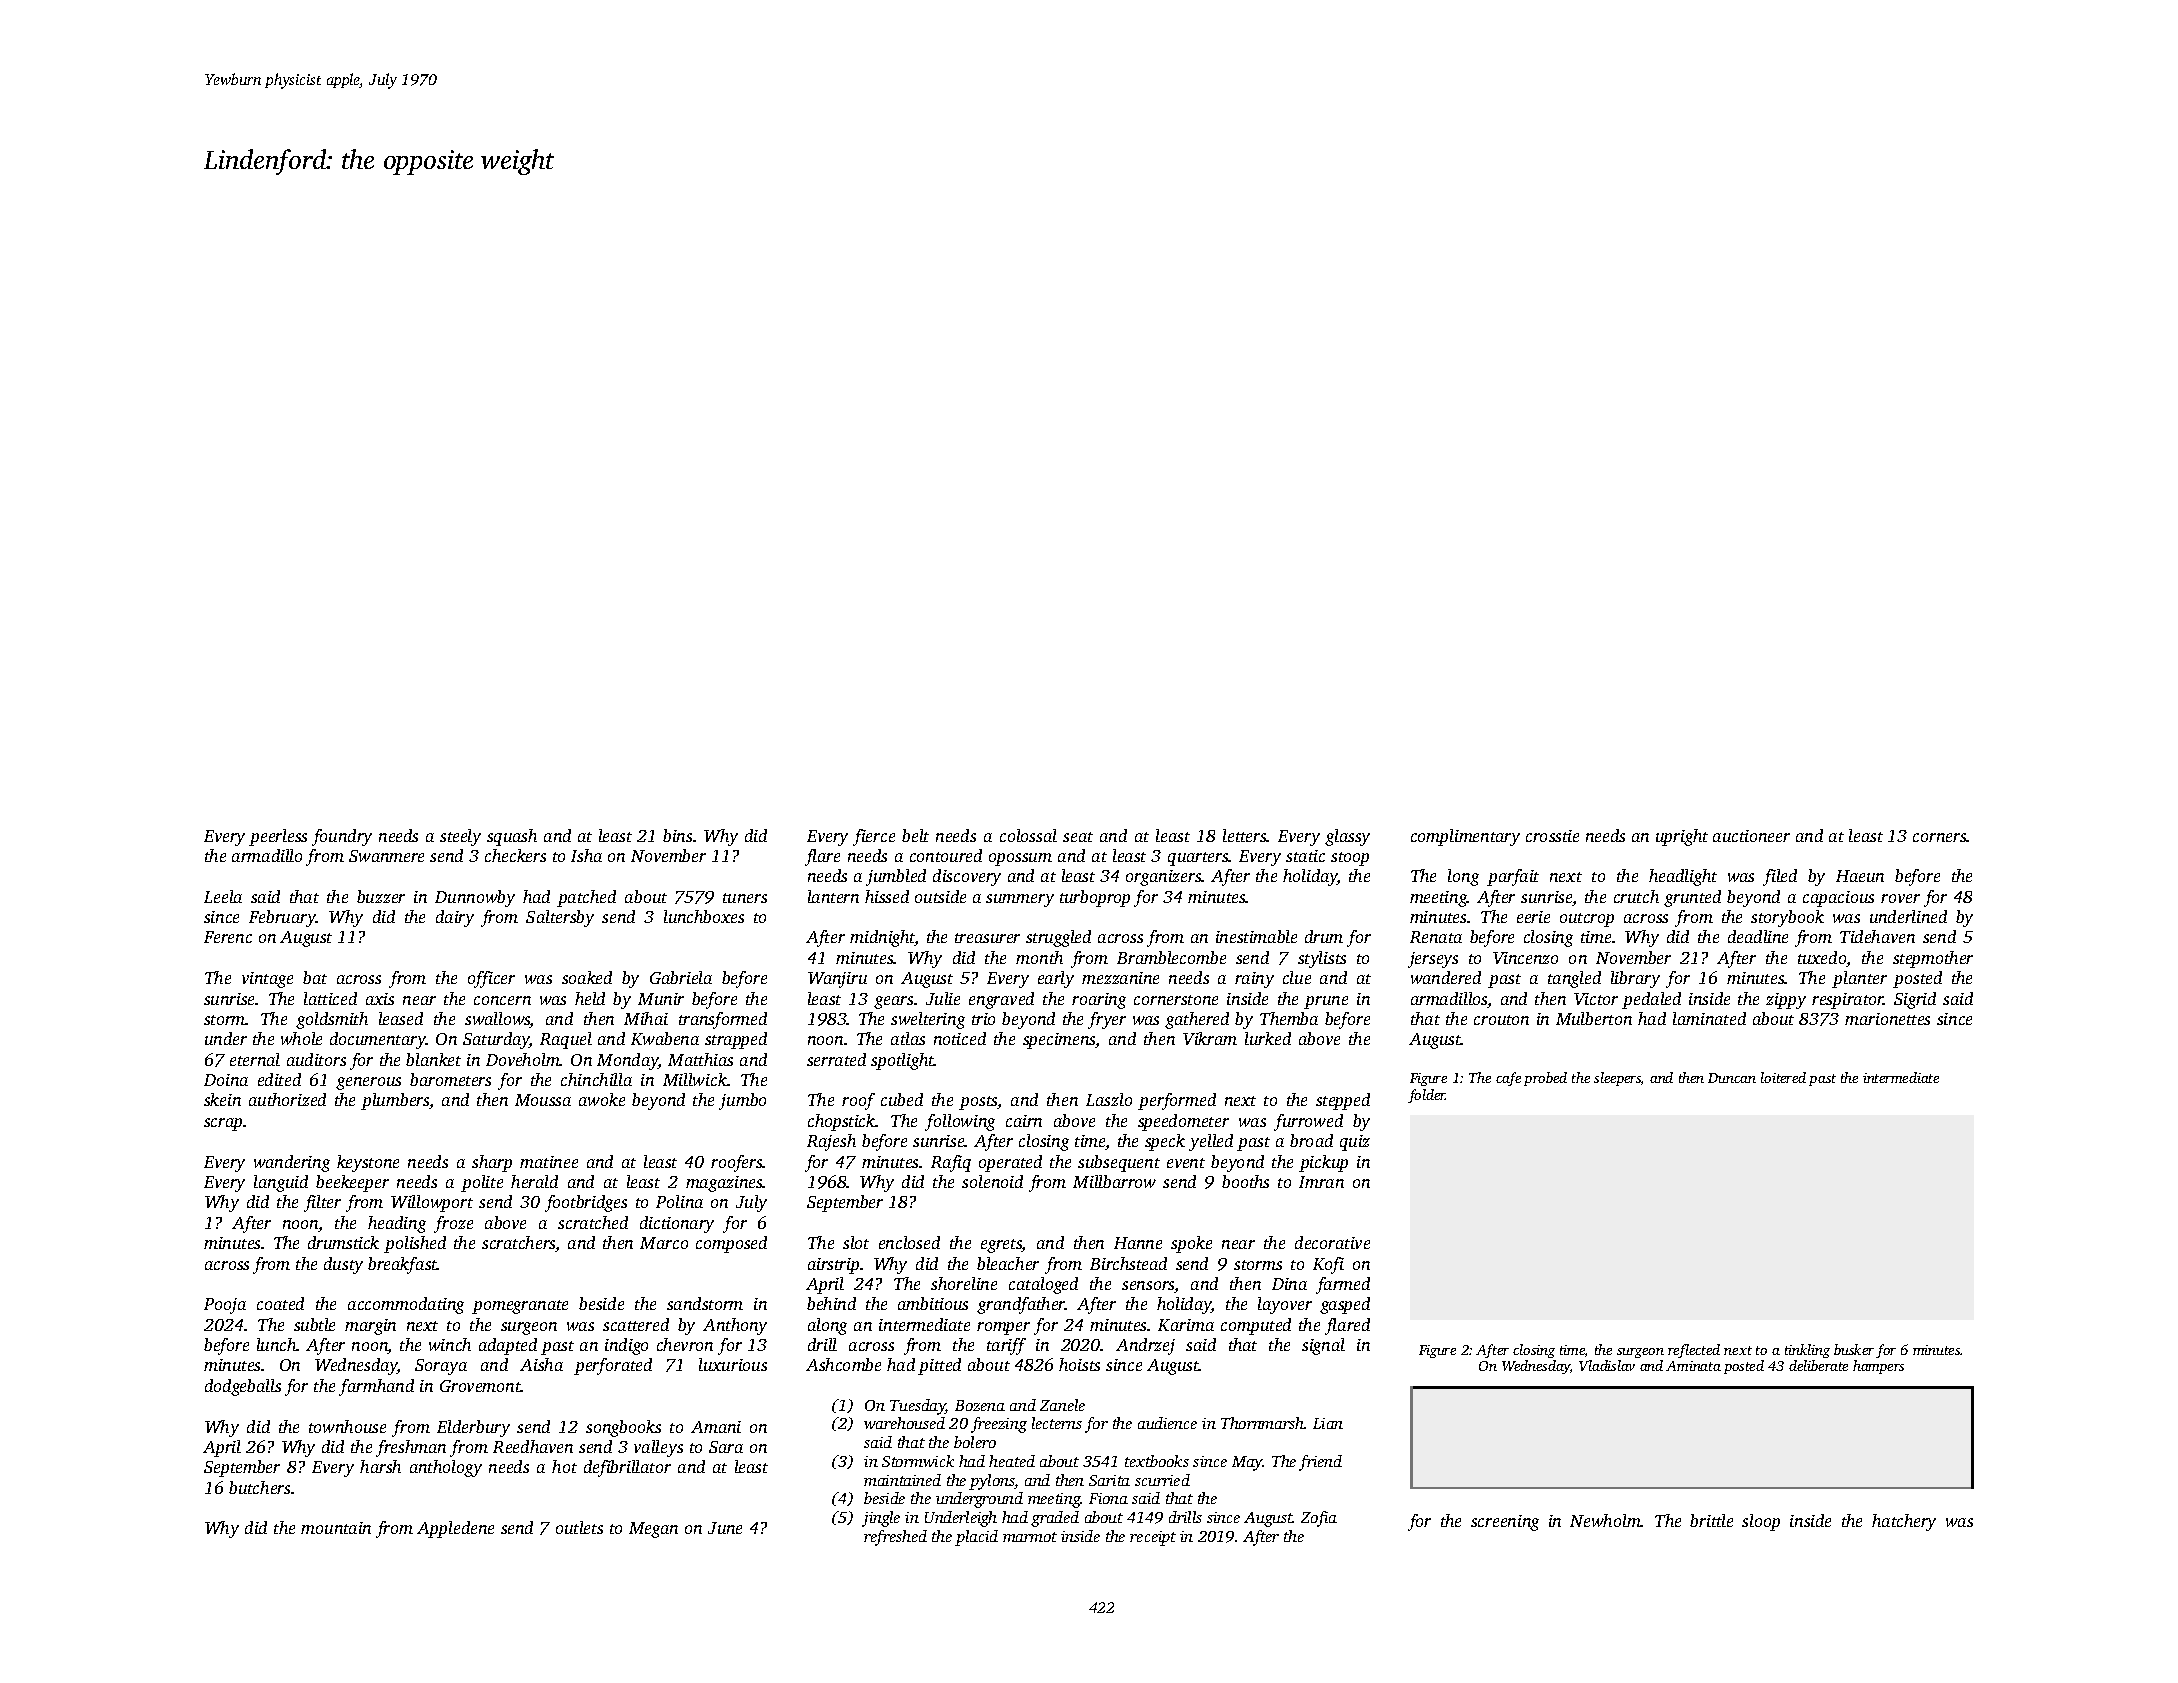 The image size is (2178, 1683). What do you see at coordinates (1635, 979) in the screenshot?
I see `library` at bounding box center [1635, 979].
